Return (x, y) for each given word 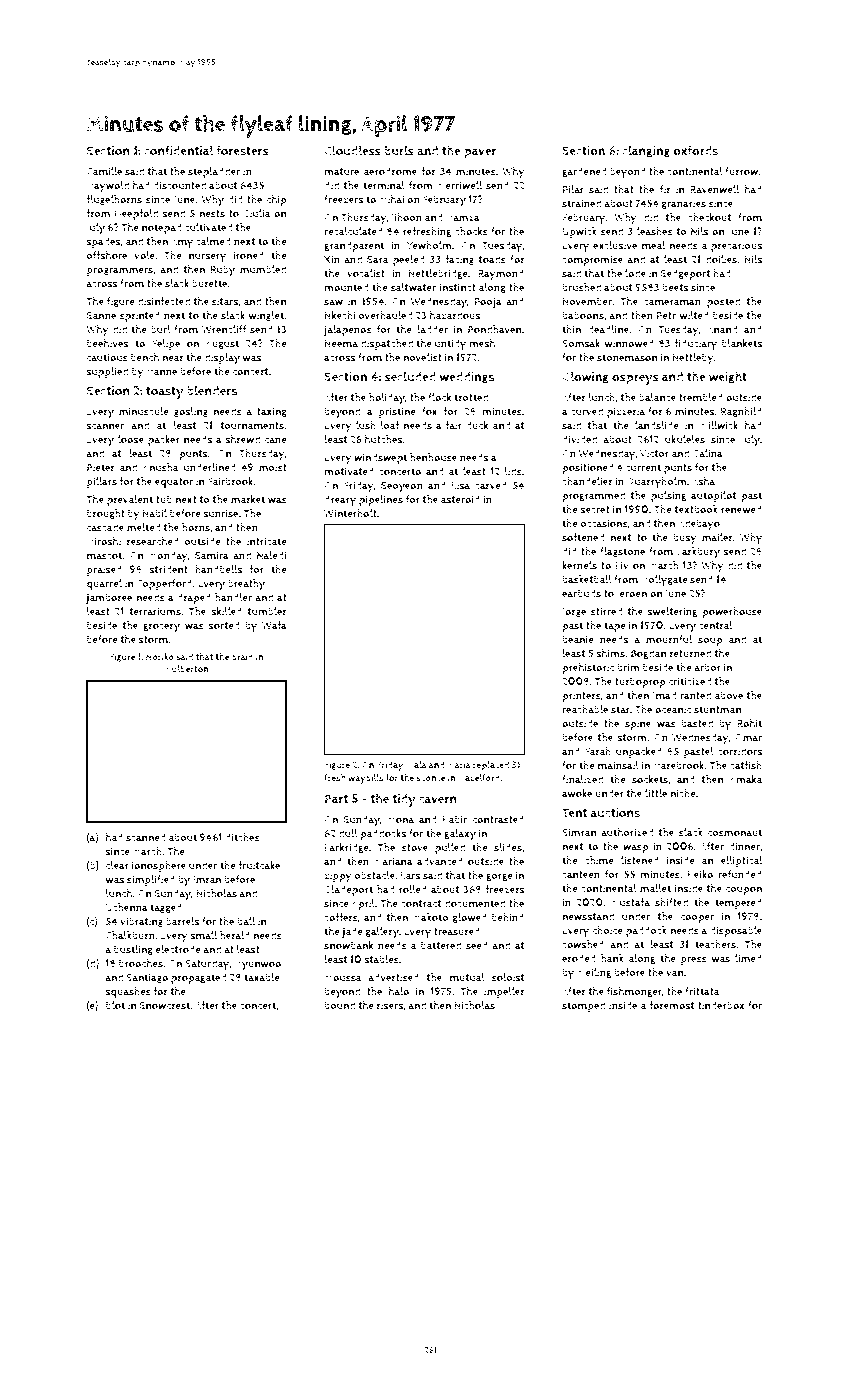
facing (459, 260)
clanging (646, 151)
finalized (582, 779)
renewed (741, 509)
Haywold (108, 187)
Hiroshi (104, 541)
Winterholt (350, 513)
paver (480, 153)
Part (336, 799)
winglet (266, 316)
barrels (182, 921)
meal (653, 245)
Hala (417, 764)
